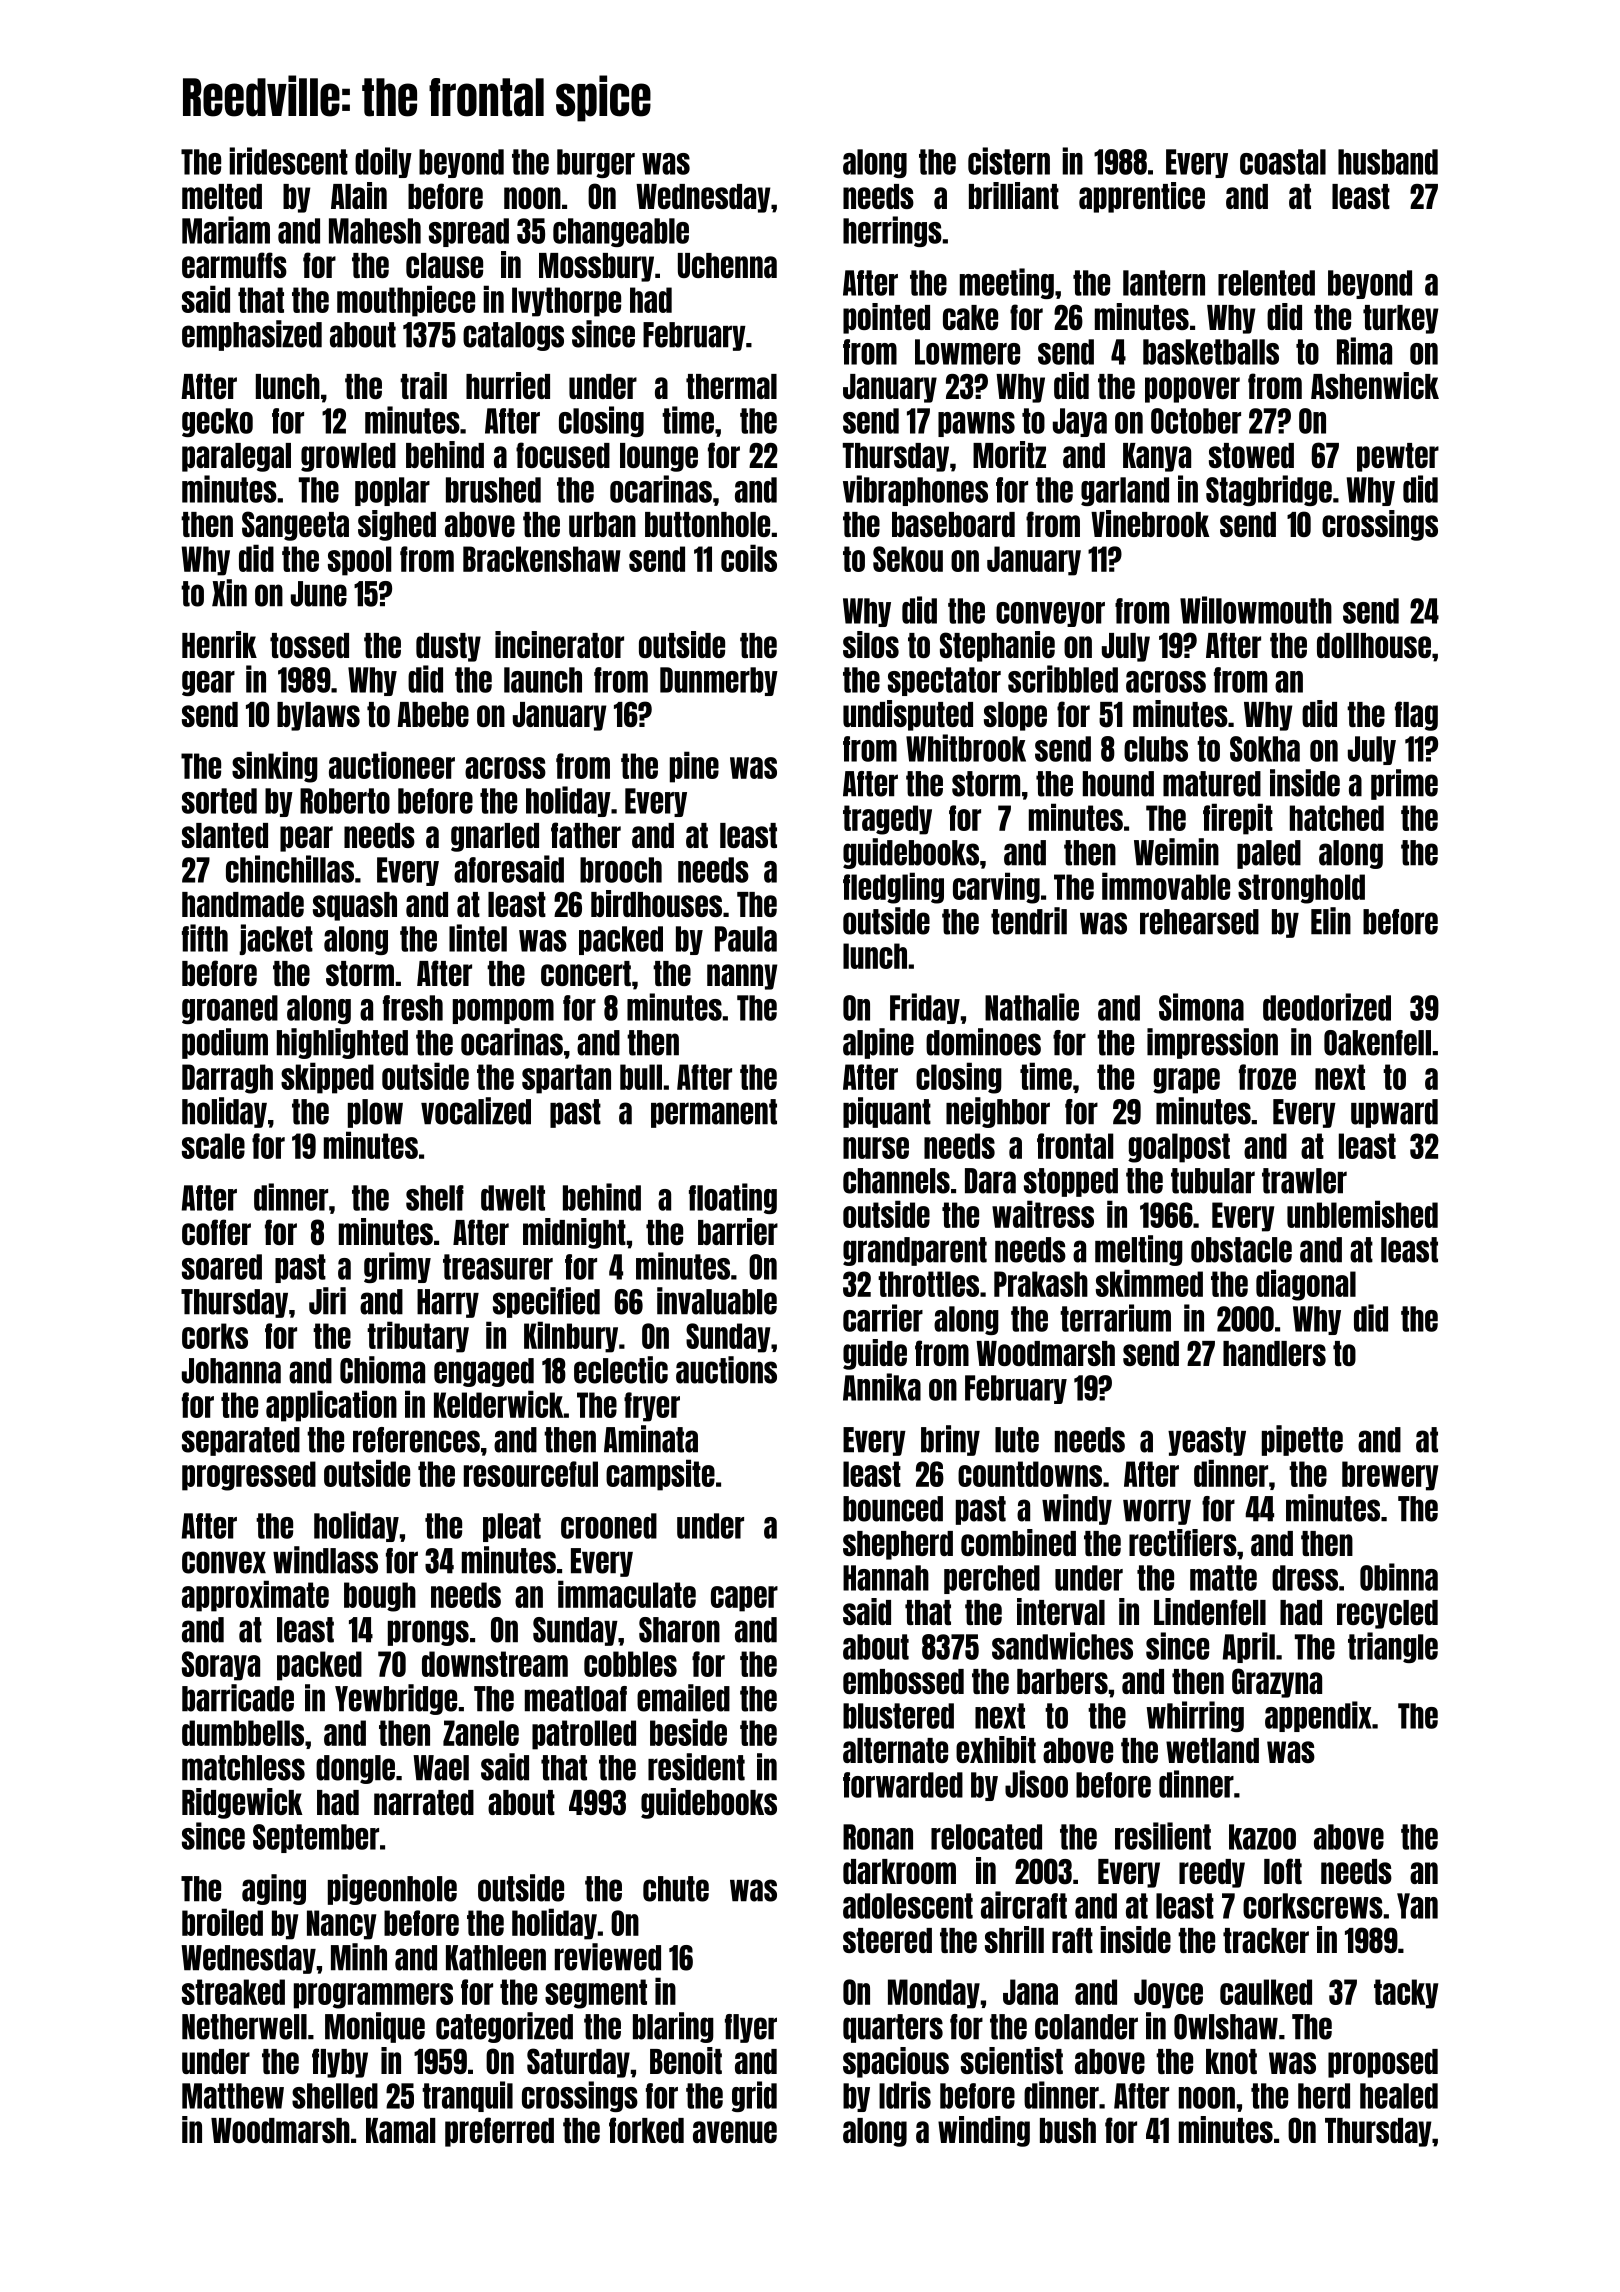 The height and width of the image is (2292, 1620). Describe the element at coordinates (274, 1889) in the image. I see `aging` at that location.
